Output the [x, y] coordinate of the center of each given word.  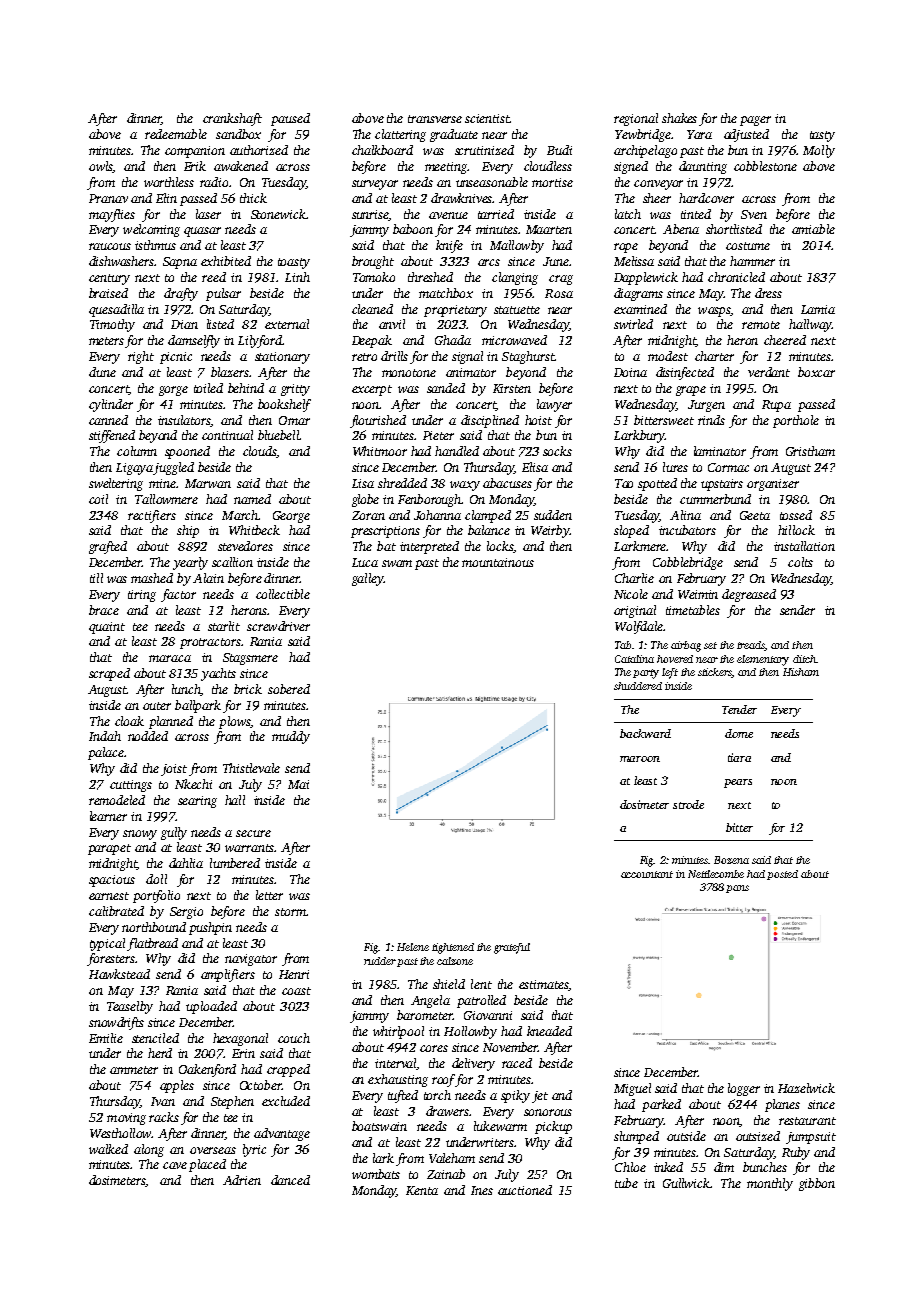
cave [175, 1165]
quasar [202, 232]
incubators [687, 530]
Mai [298, 784]
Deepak [372, 341]
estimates [543, 984]
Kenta [422, 1190]
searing [197, 802]
